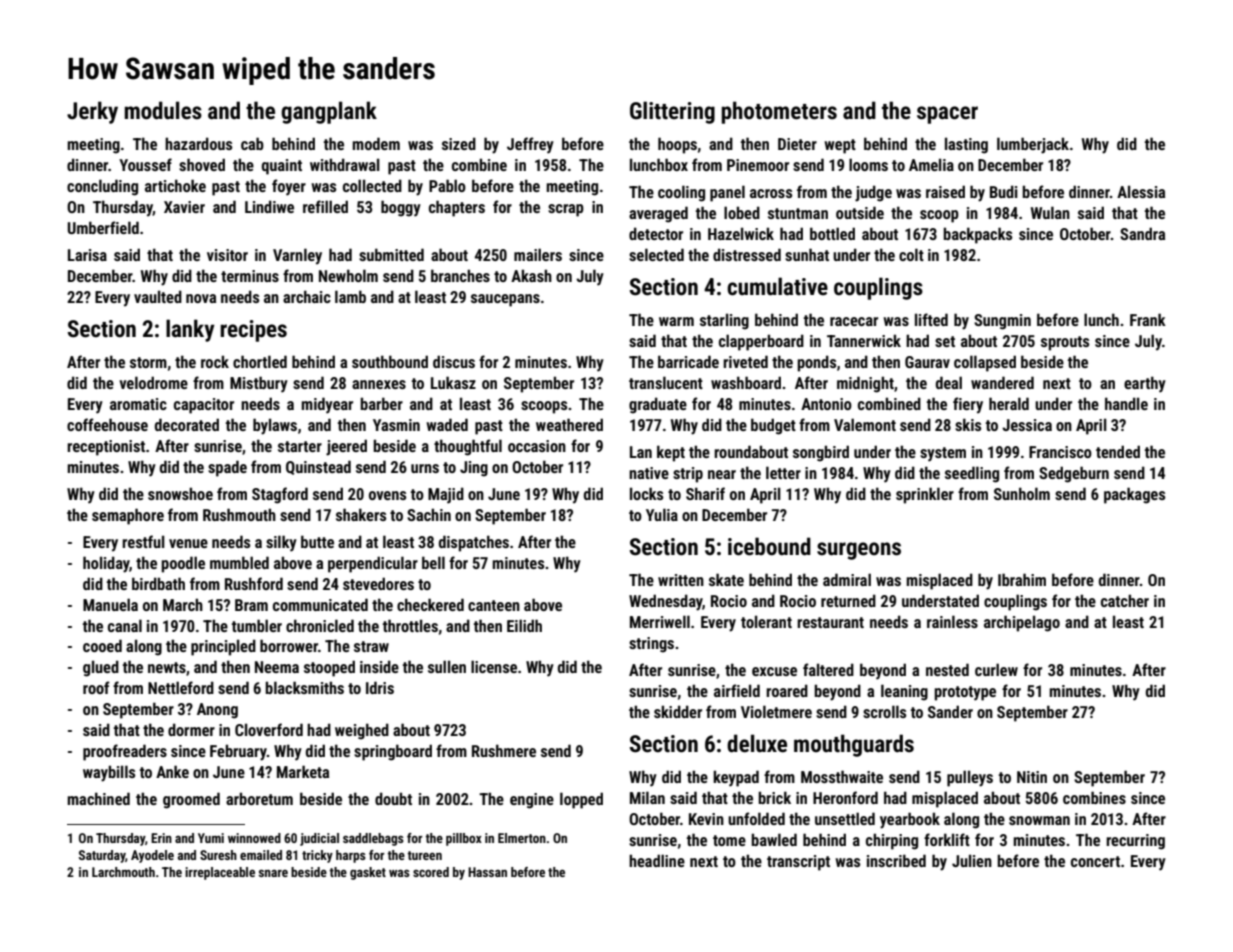 The height and width of the document is (952, 1233). Describe the element at coordinates (1022, 493) in the document. I see `Sunholm` at that location.
